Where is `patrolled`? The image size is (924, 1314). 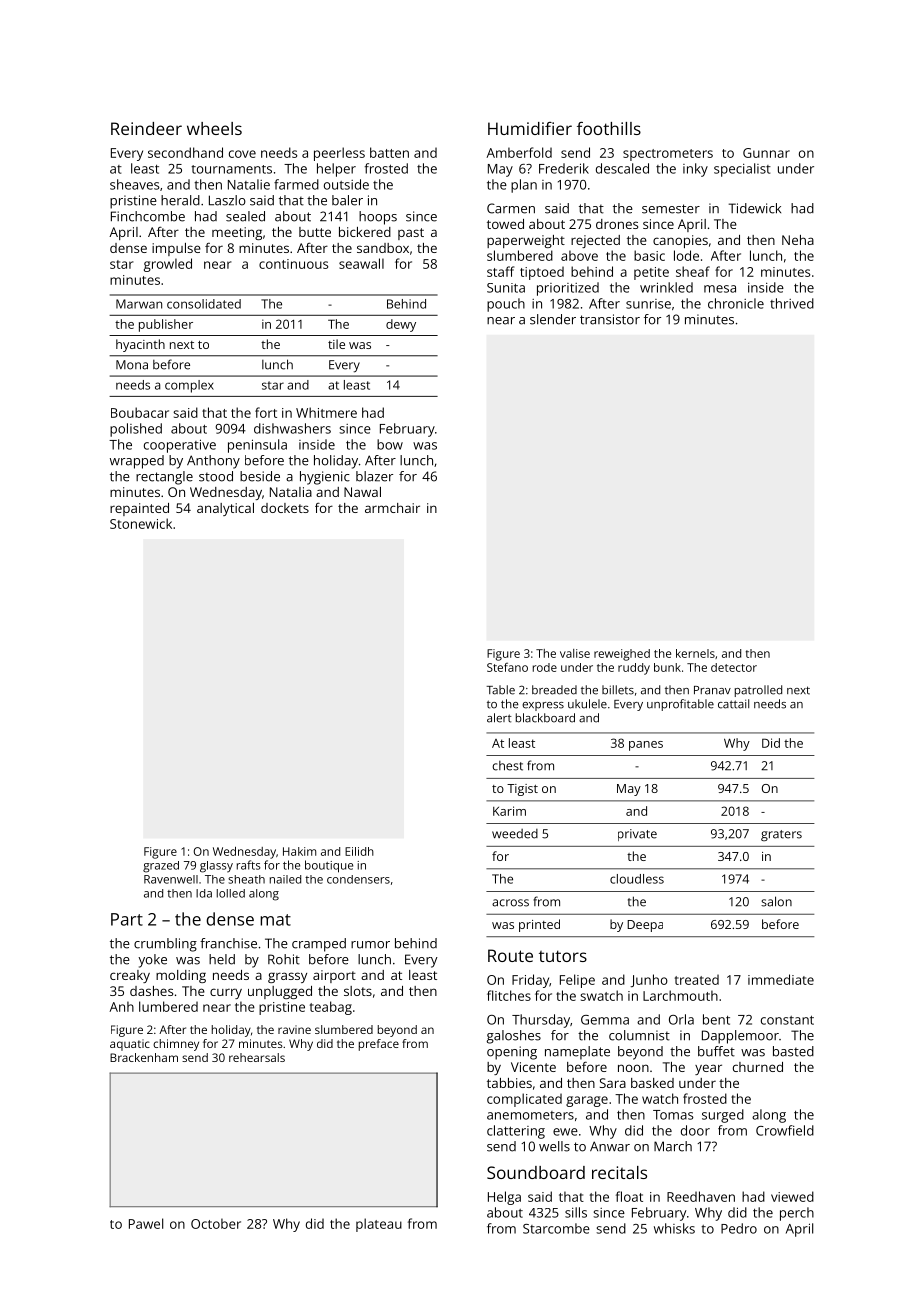 patrolled is located at coordinates (758, 691).
